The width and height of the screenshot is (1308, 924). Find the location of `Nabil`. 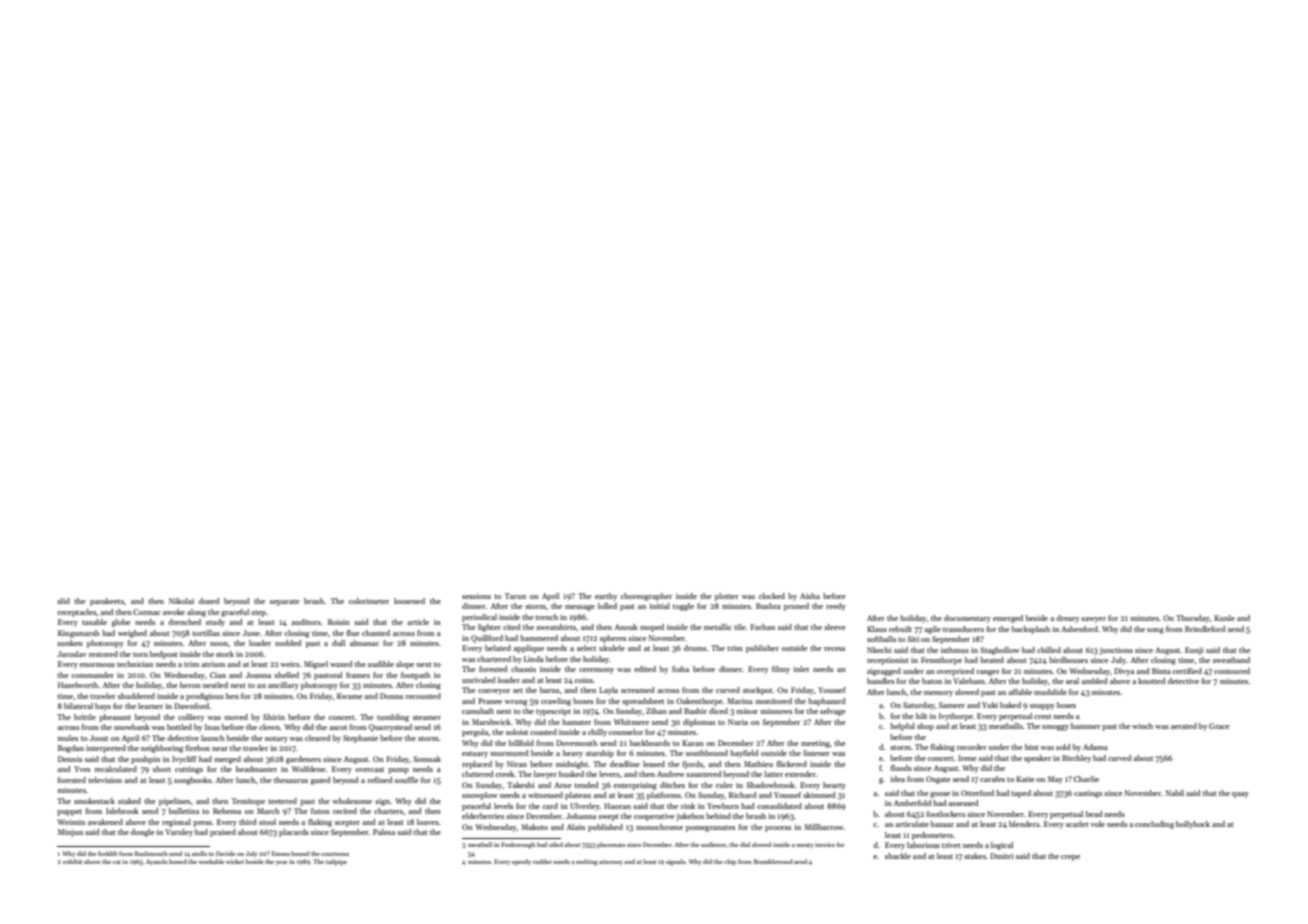

Nabil is located at coordinates (1175, 793).
